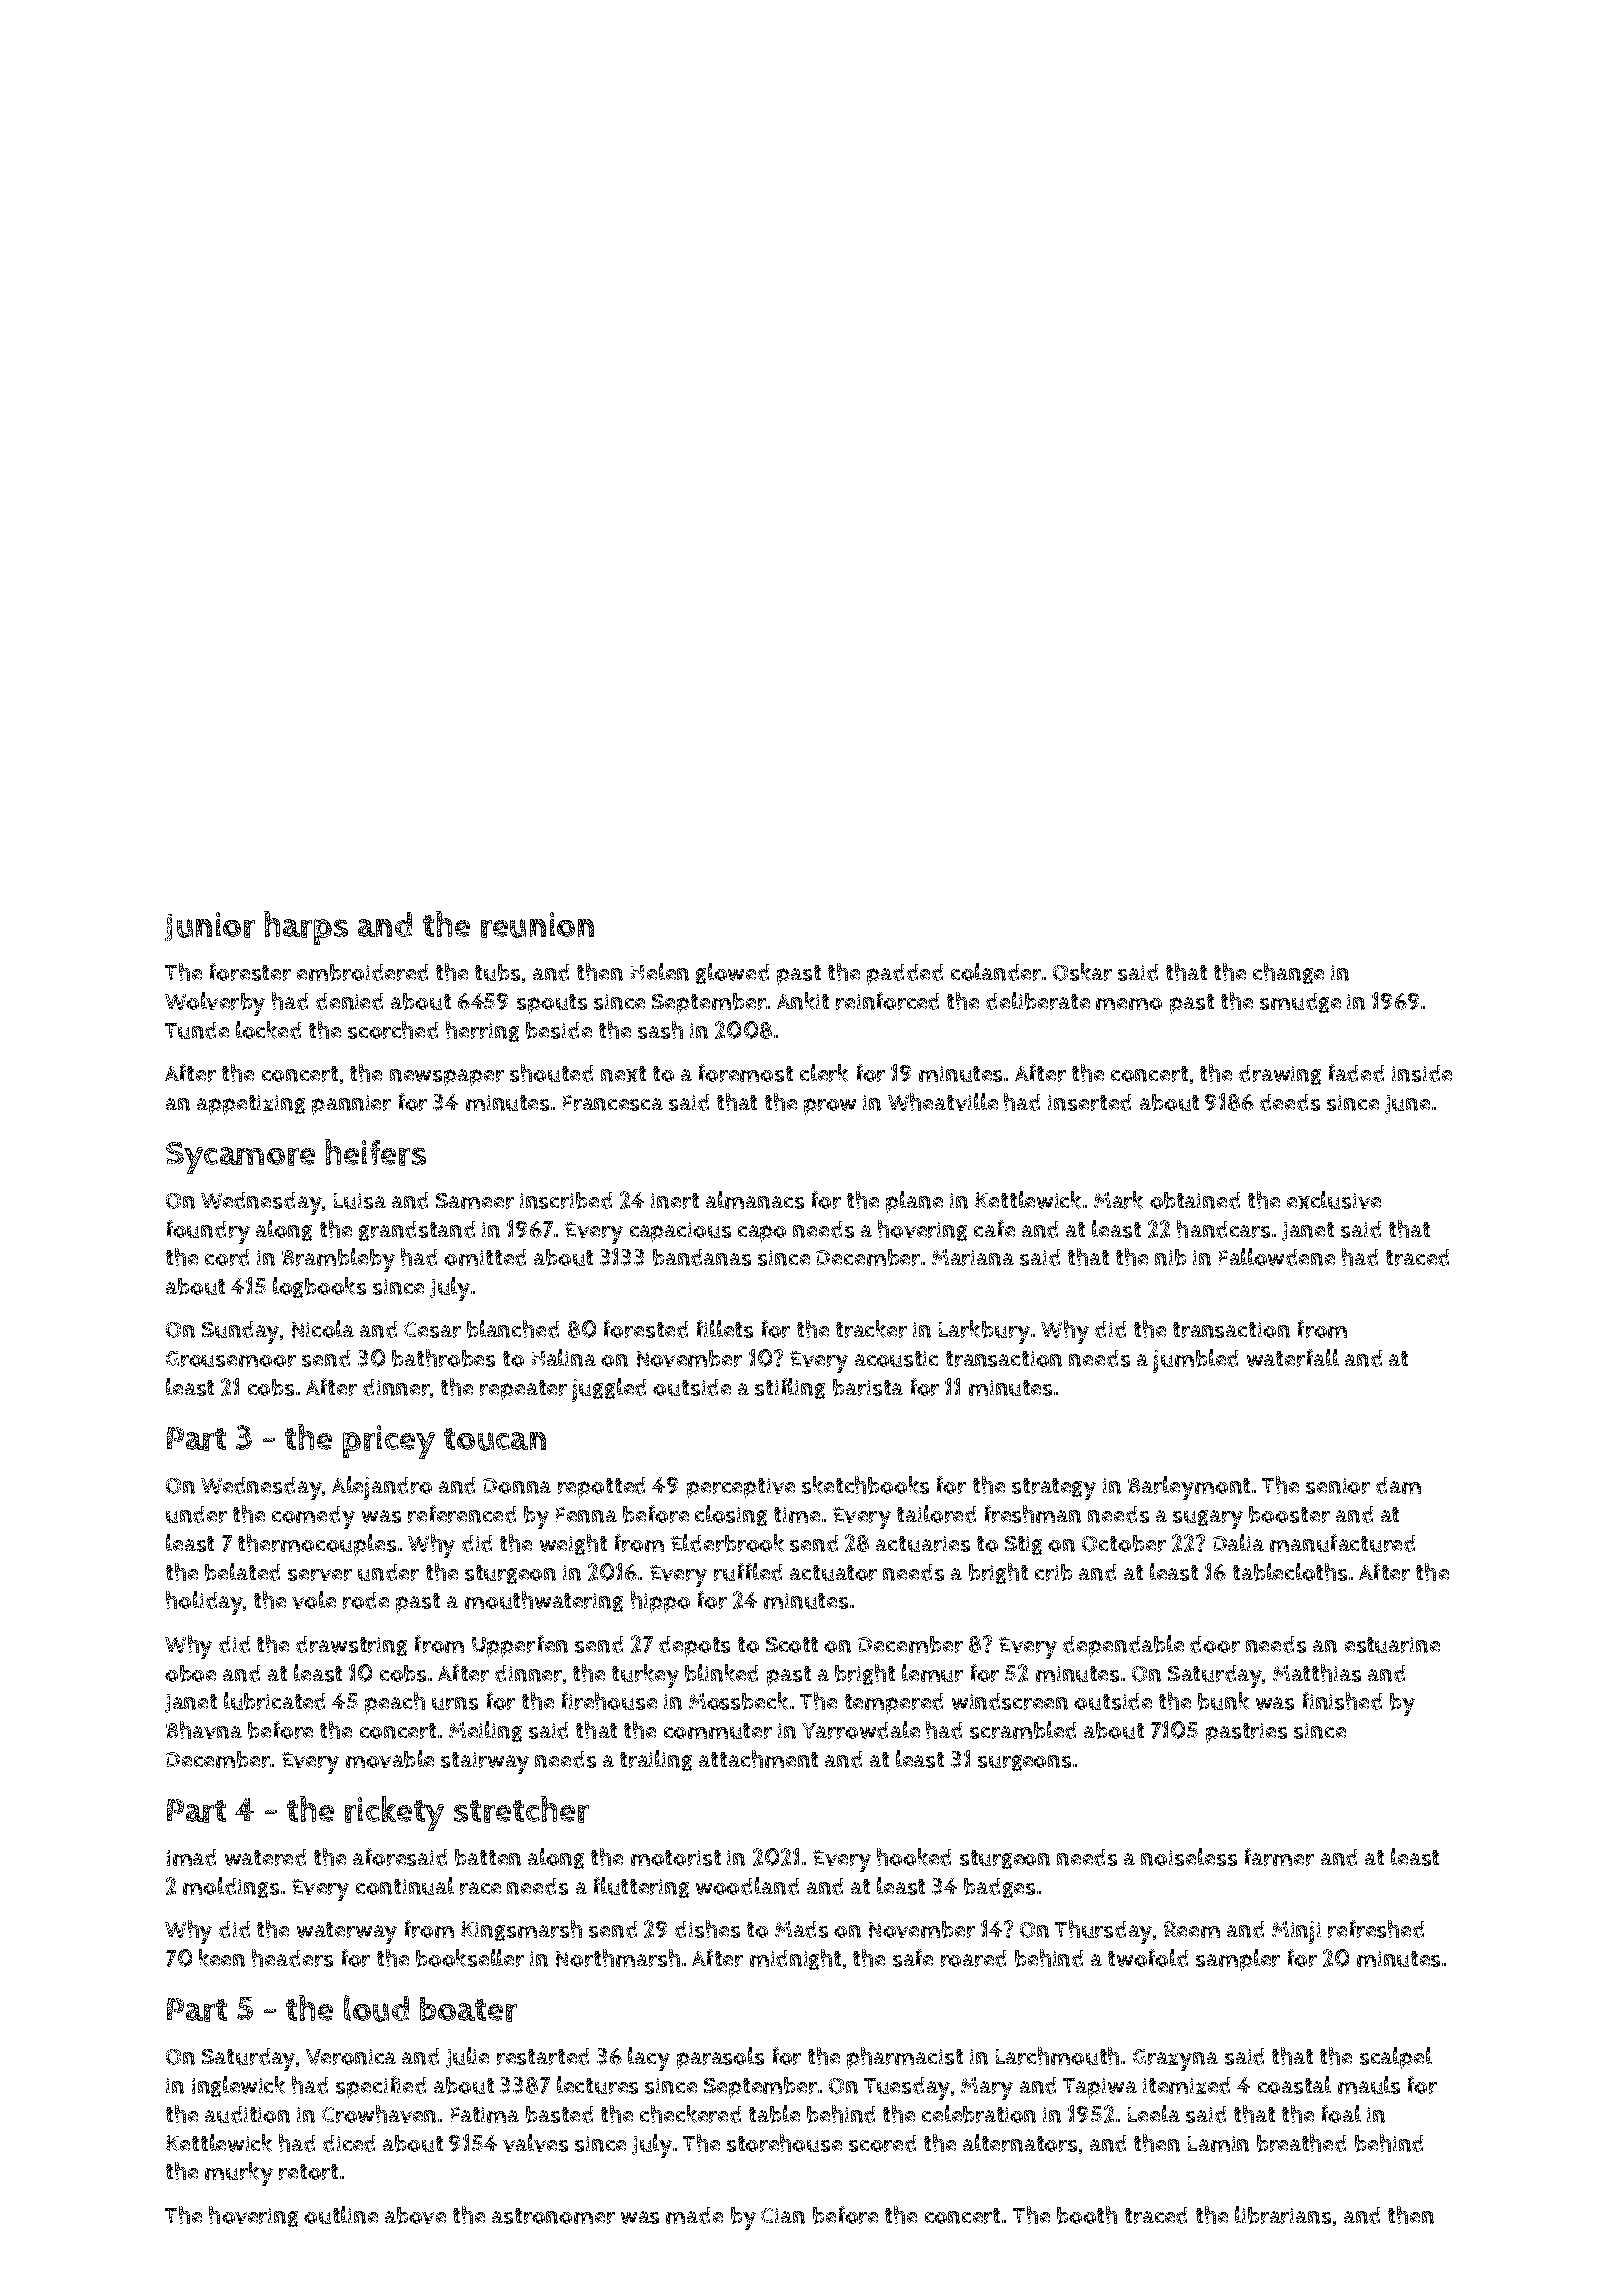 The width and height of the document is (1620, 2292). Describe the element at coordinates (943, 1102) in the document. I see `Wheatville` at that location.
